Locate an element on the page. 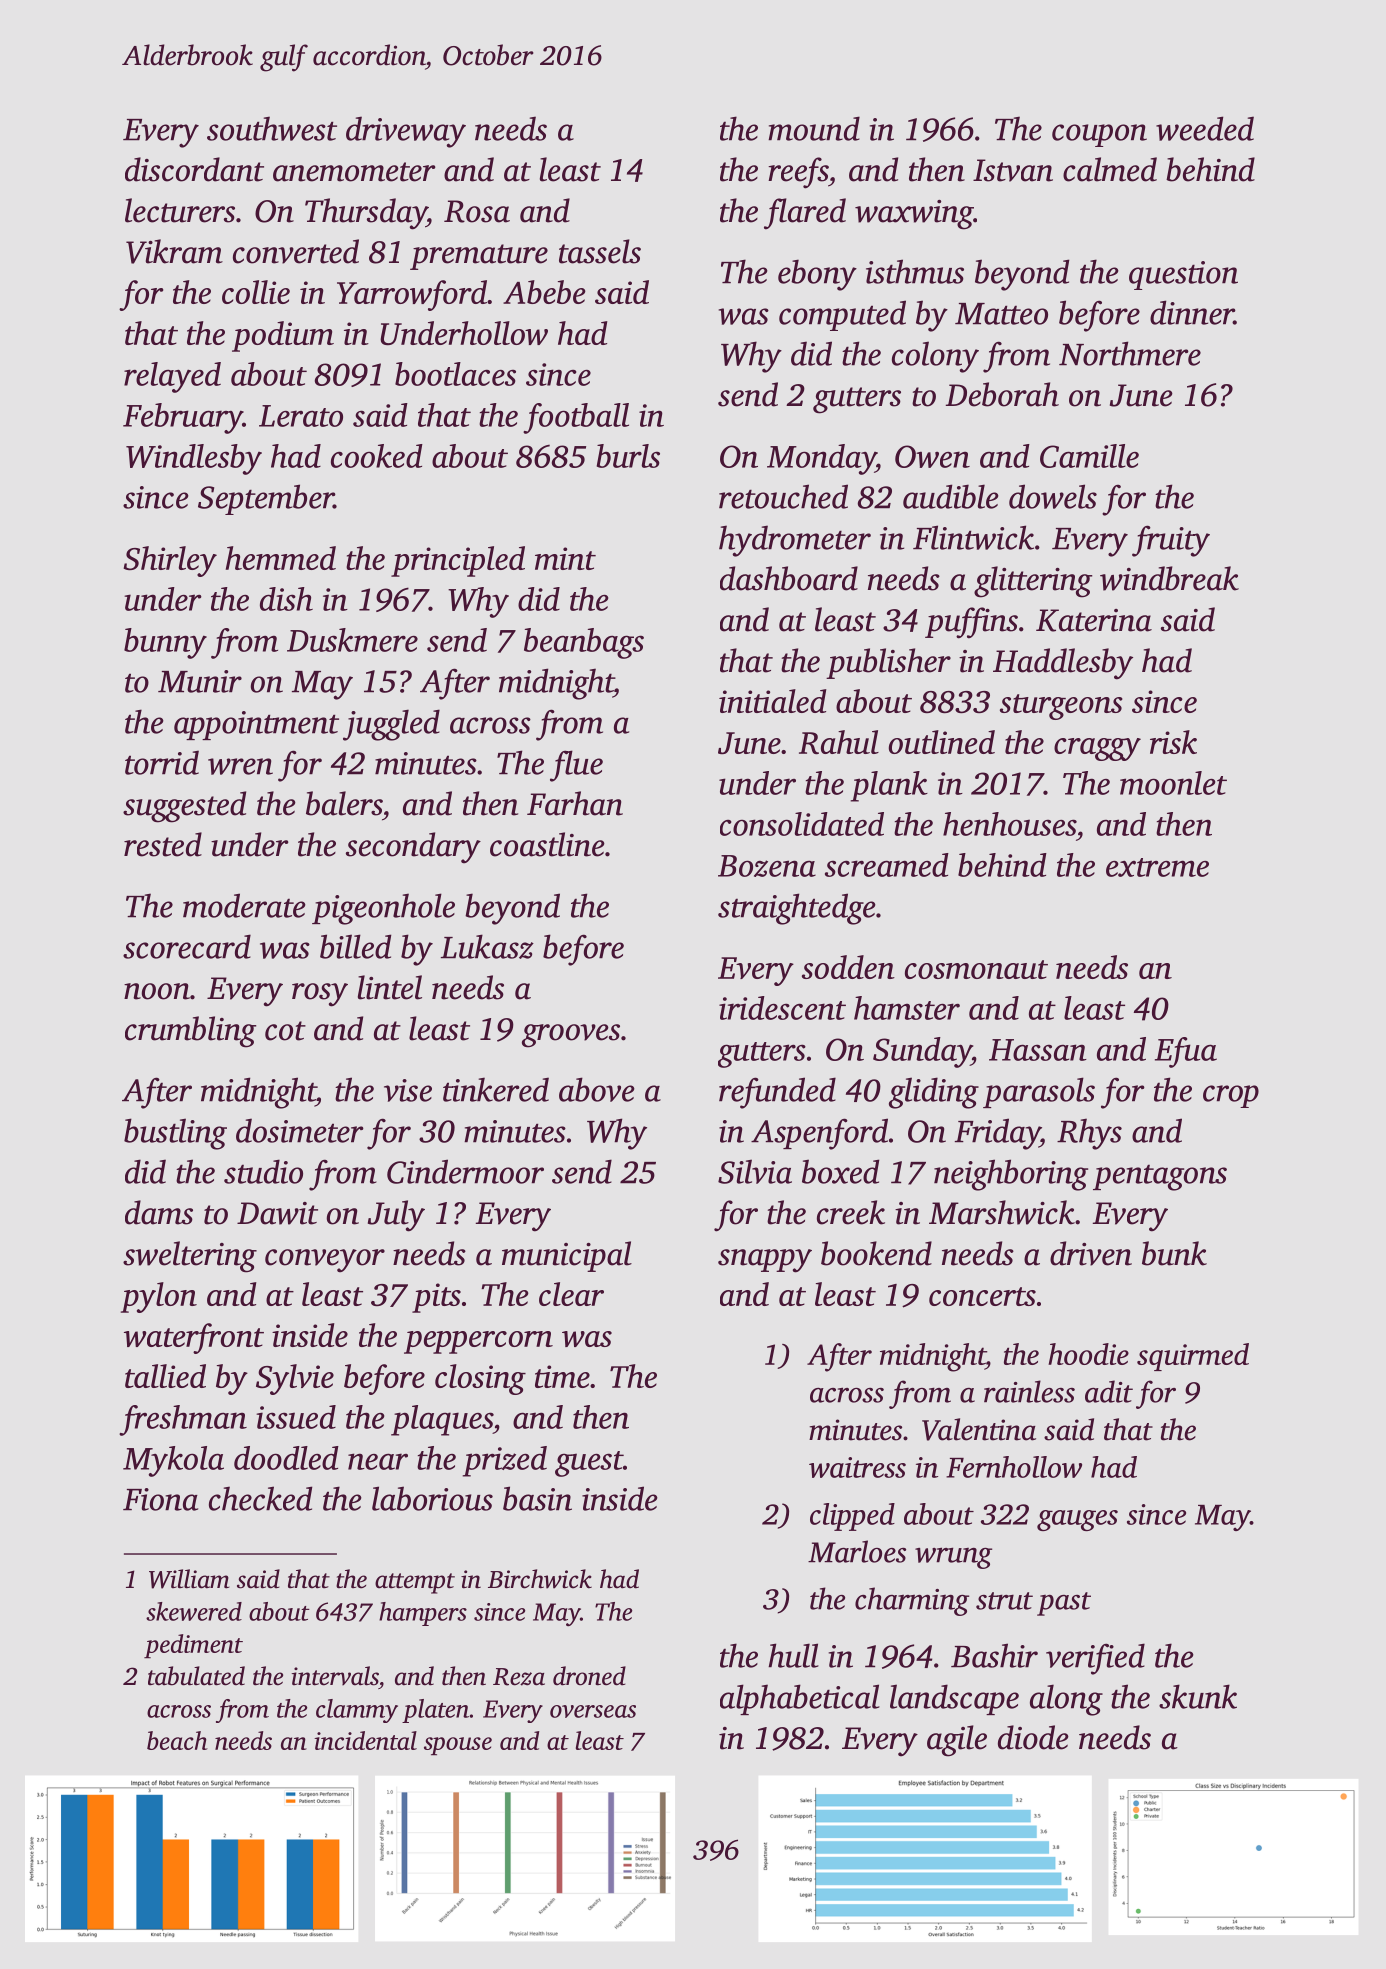 The height and width of the image is (1969, 1386). dams is located at coordinates (159, 1212).
